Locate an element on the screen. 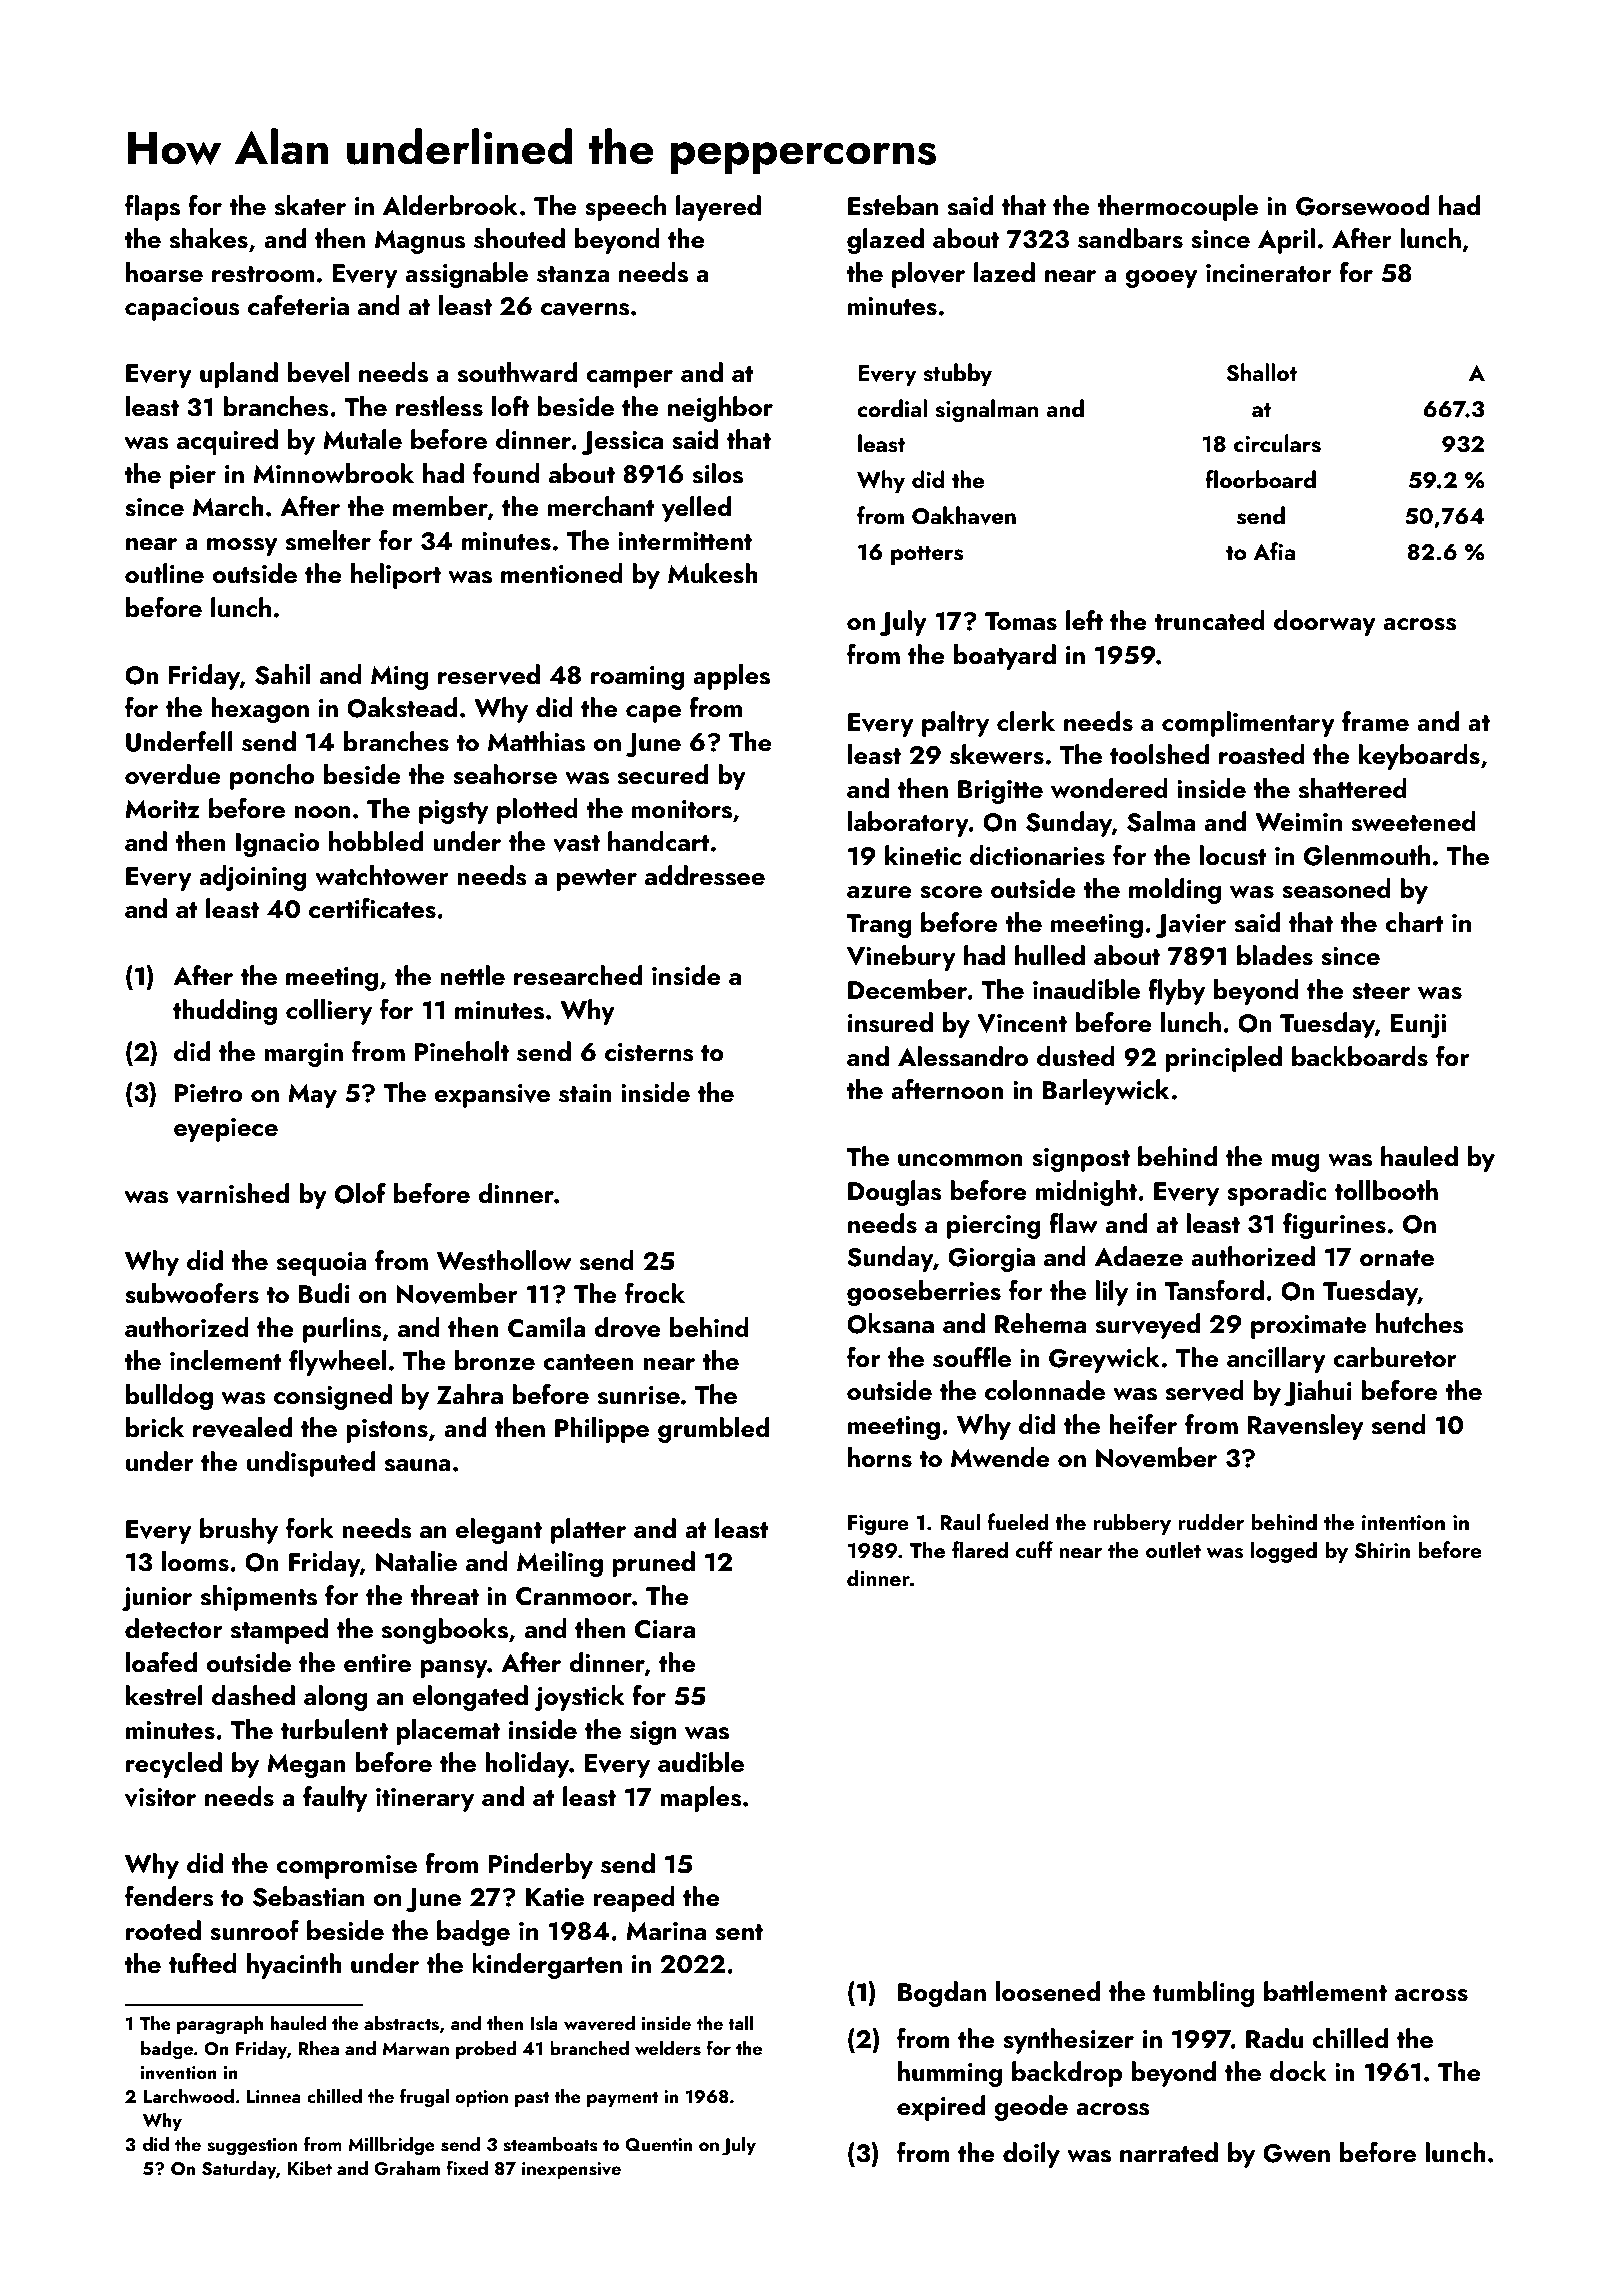 The width and height of the screenshot is (1620, 2292). stain is located at coordinates (585, 1093).
